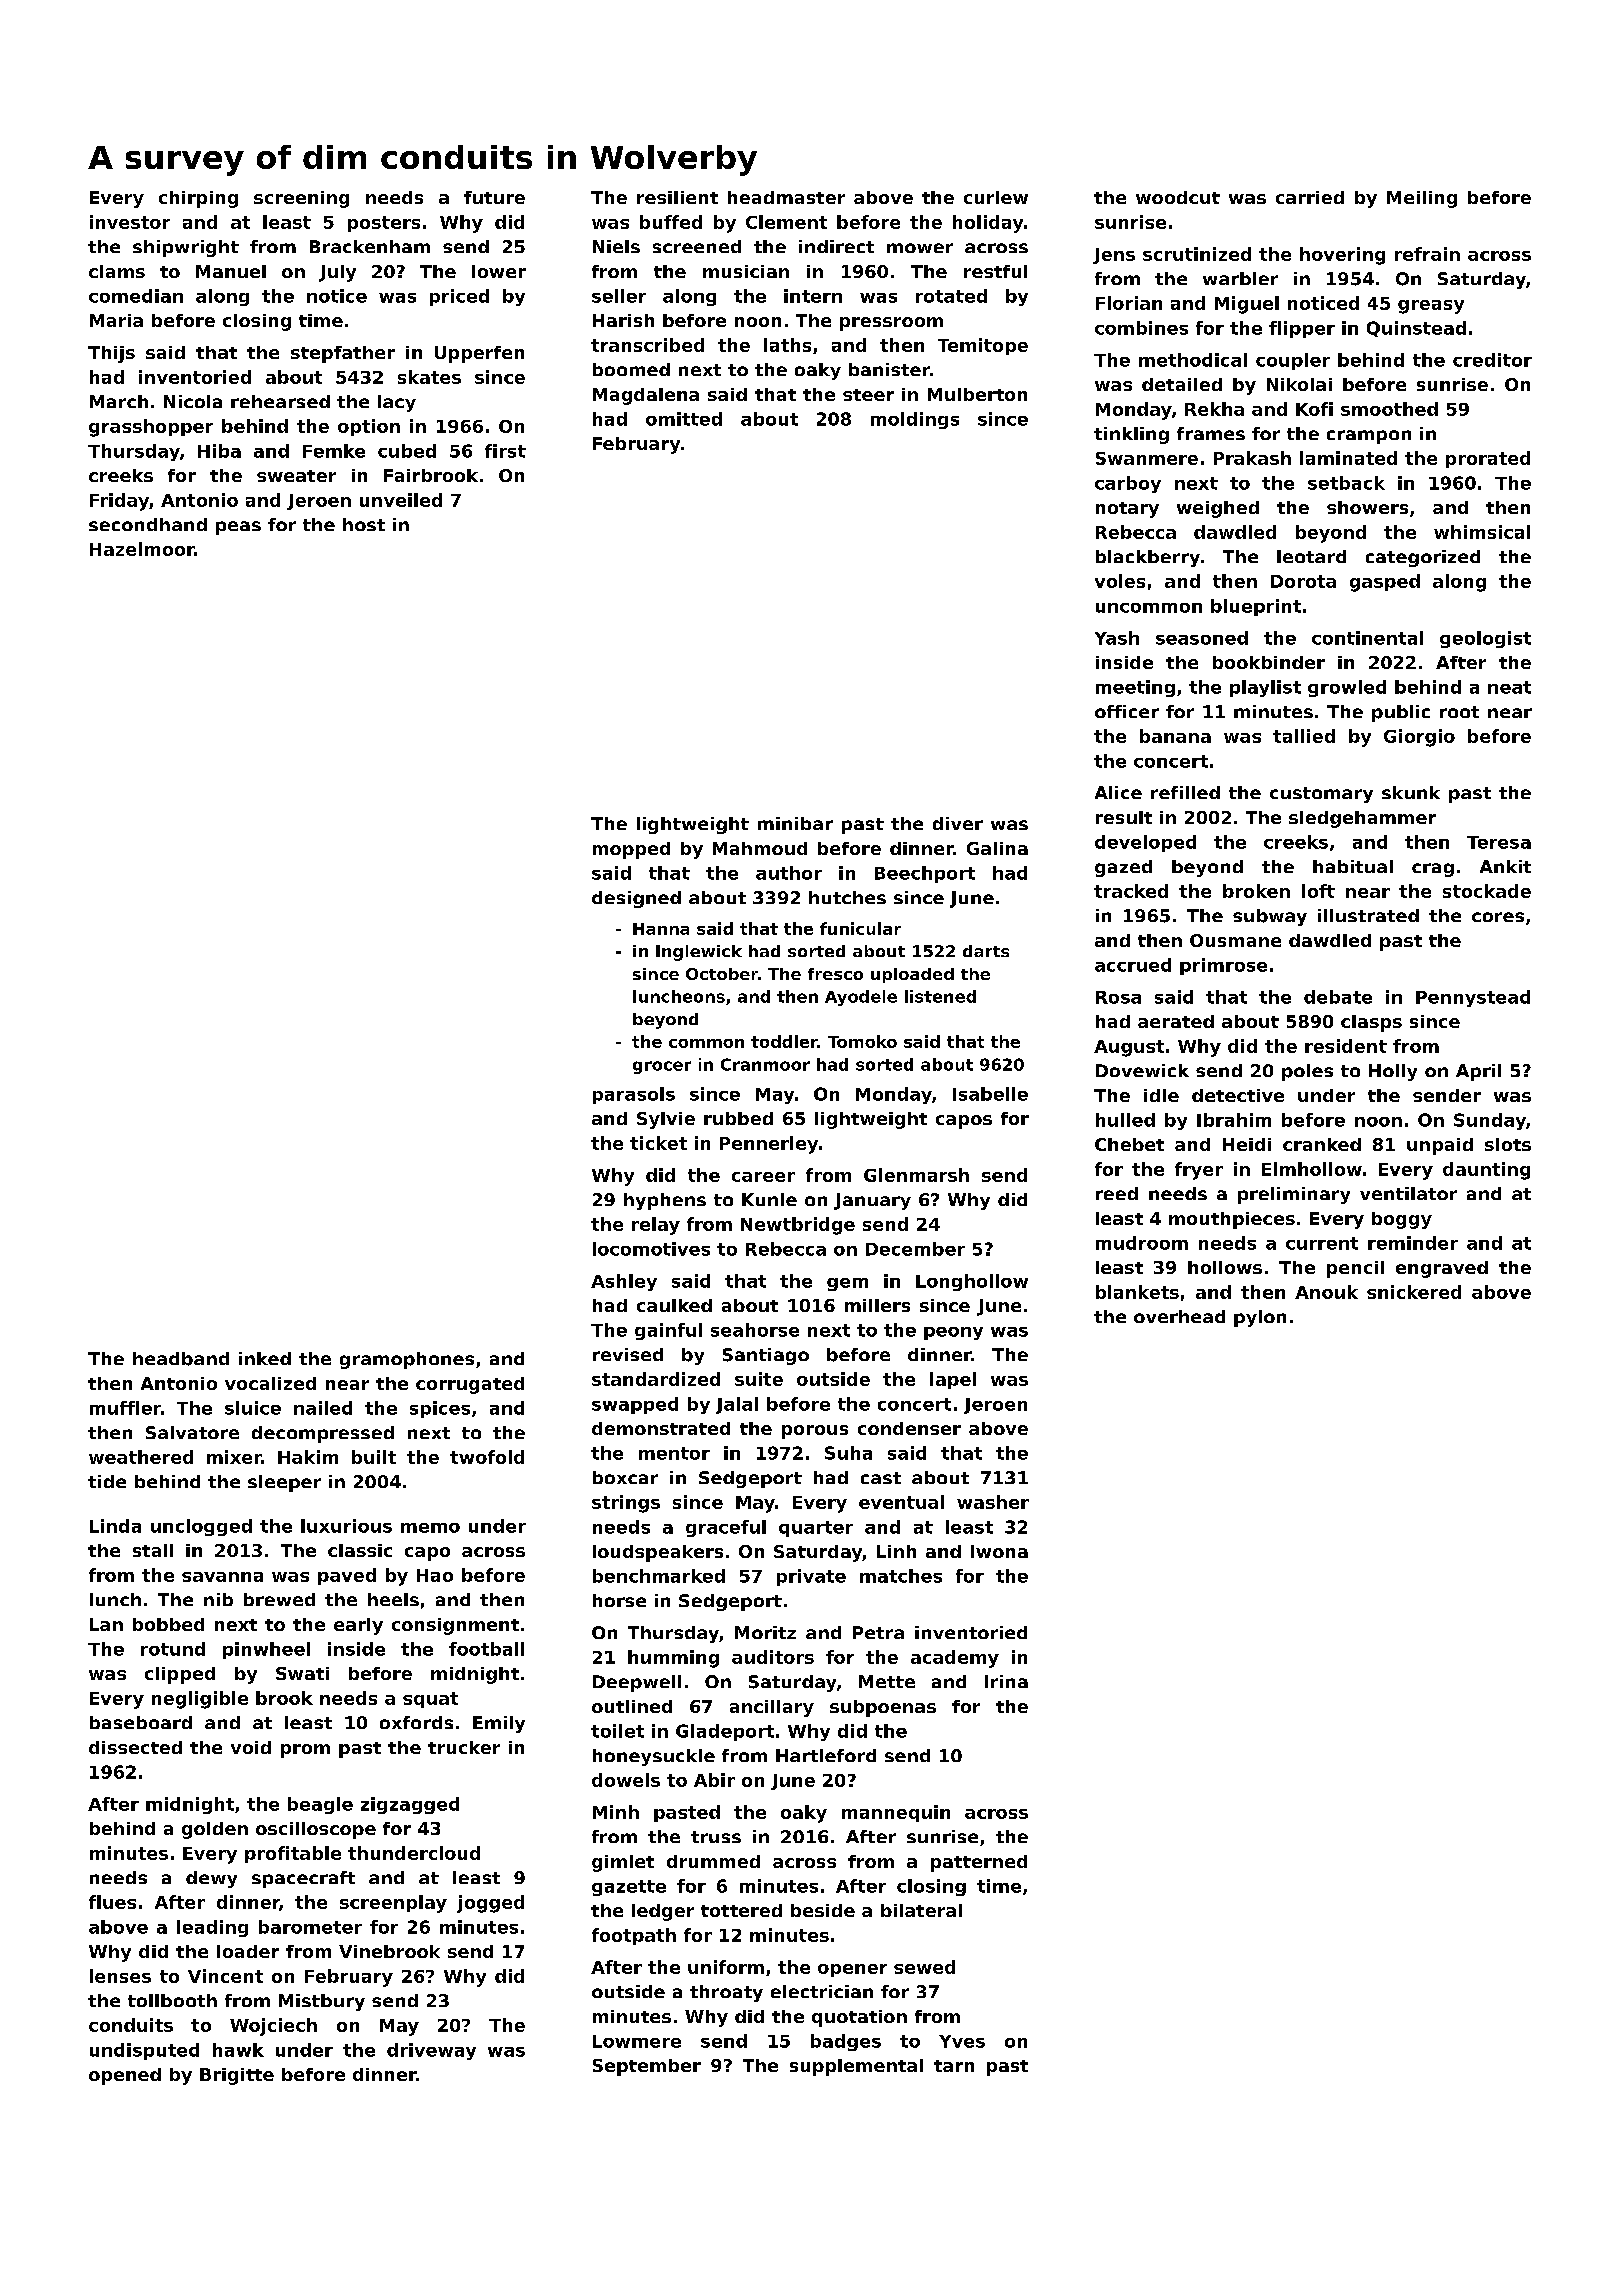  What do you see at coordinates (916, 1175) in the document?
I see `Glenmarsh` at bounding box center [916, 1175].
